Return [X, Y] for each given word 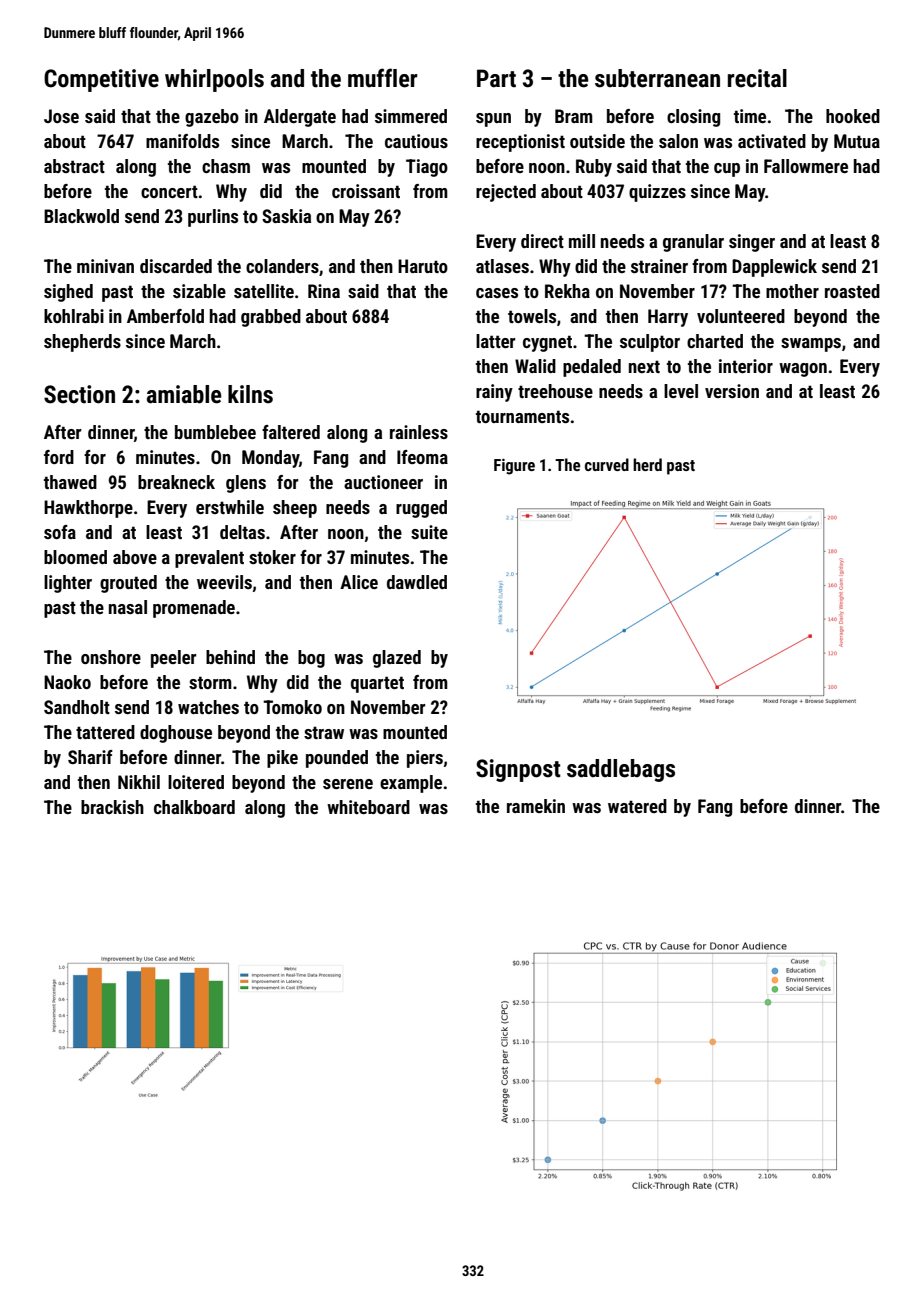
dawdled [417, 582]
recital [757, 78]
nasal [128, 607]
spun [493, 120]
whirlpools [214, 80]
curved [607, 464]
